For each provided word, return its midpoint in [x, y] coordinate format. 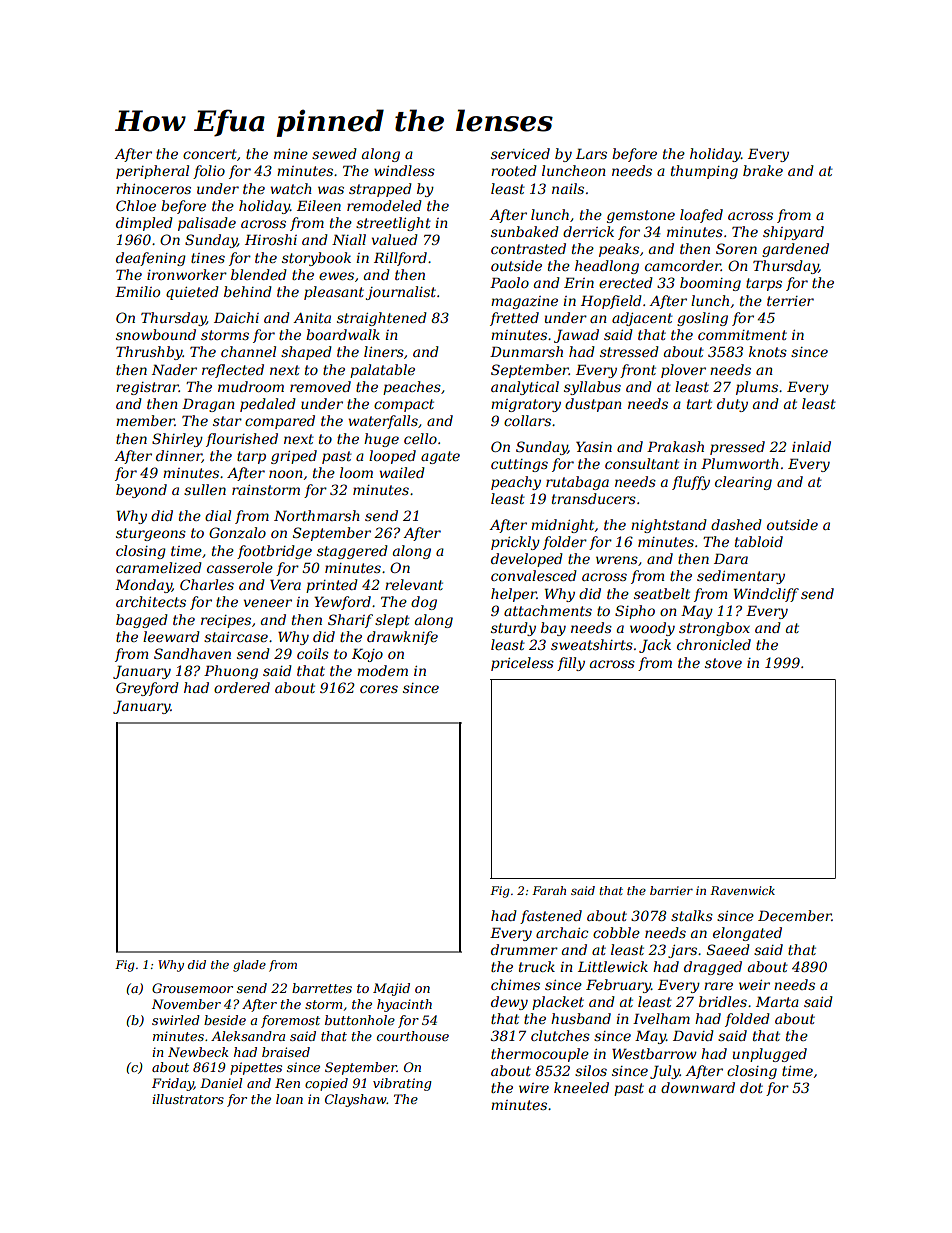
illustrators [188, 1099]
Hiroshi [271, 239]
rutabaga [577, 483]
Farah [549, 890]
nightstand [669, 526]
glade [249, 966]
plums [757, 388]
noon [286, 474]
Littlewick [613, 966]
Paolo [509, 282]
